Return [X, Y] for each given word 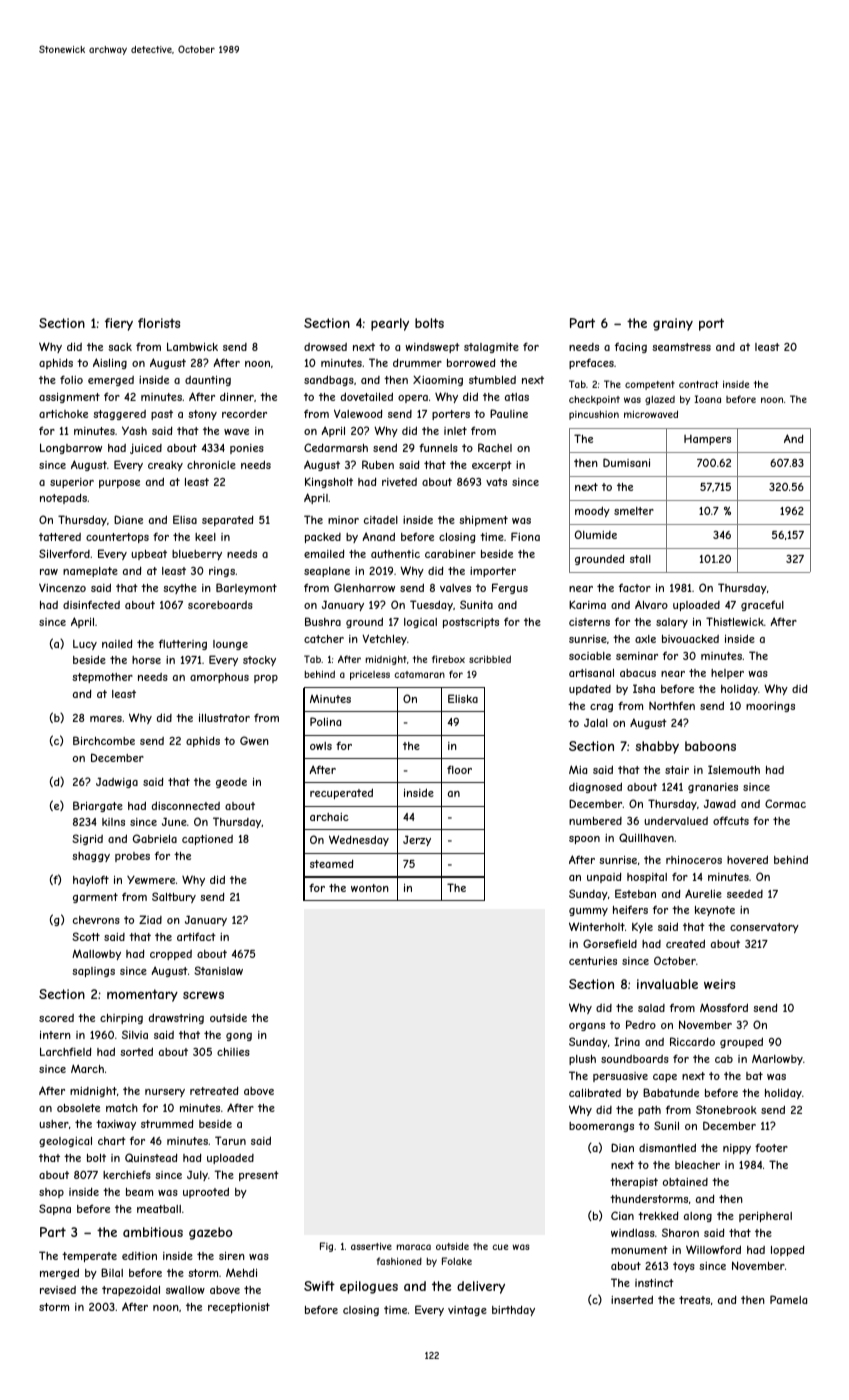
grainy [673, 324]
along [698, 1217]
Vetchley [384, 639]
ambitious [153, 1232]
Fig [326, 1247]
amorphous [219, 678]
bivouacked [690, 639]
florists [159, 323]
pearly [390, 324]
